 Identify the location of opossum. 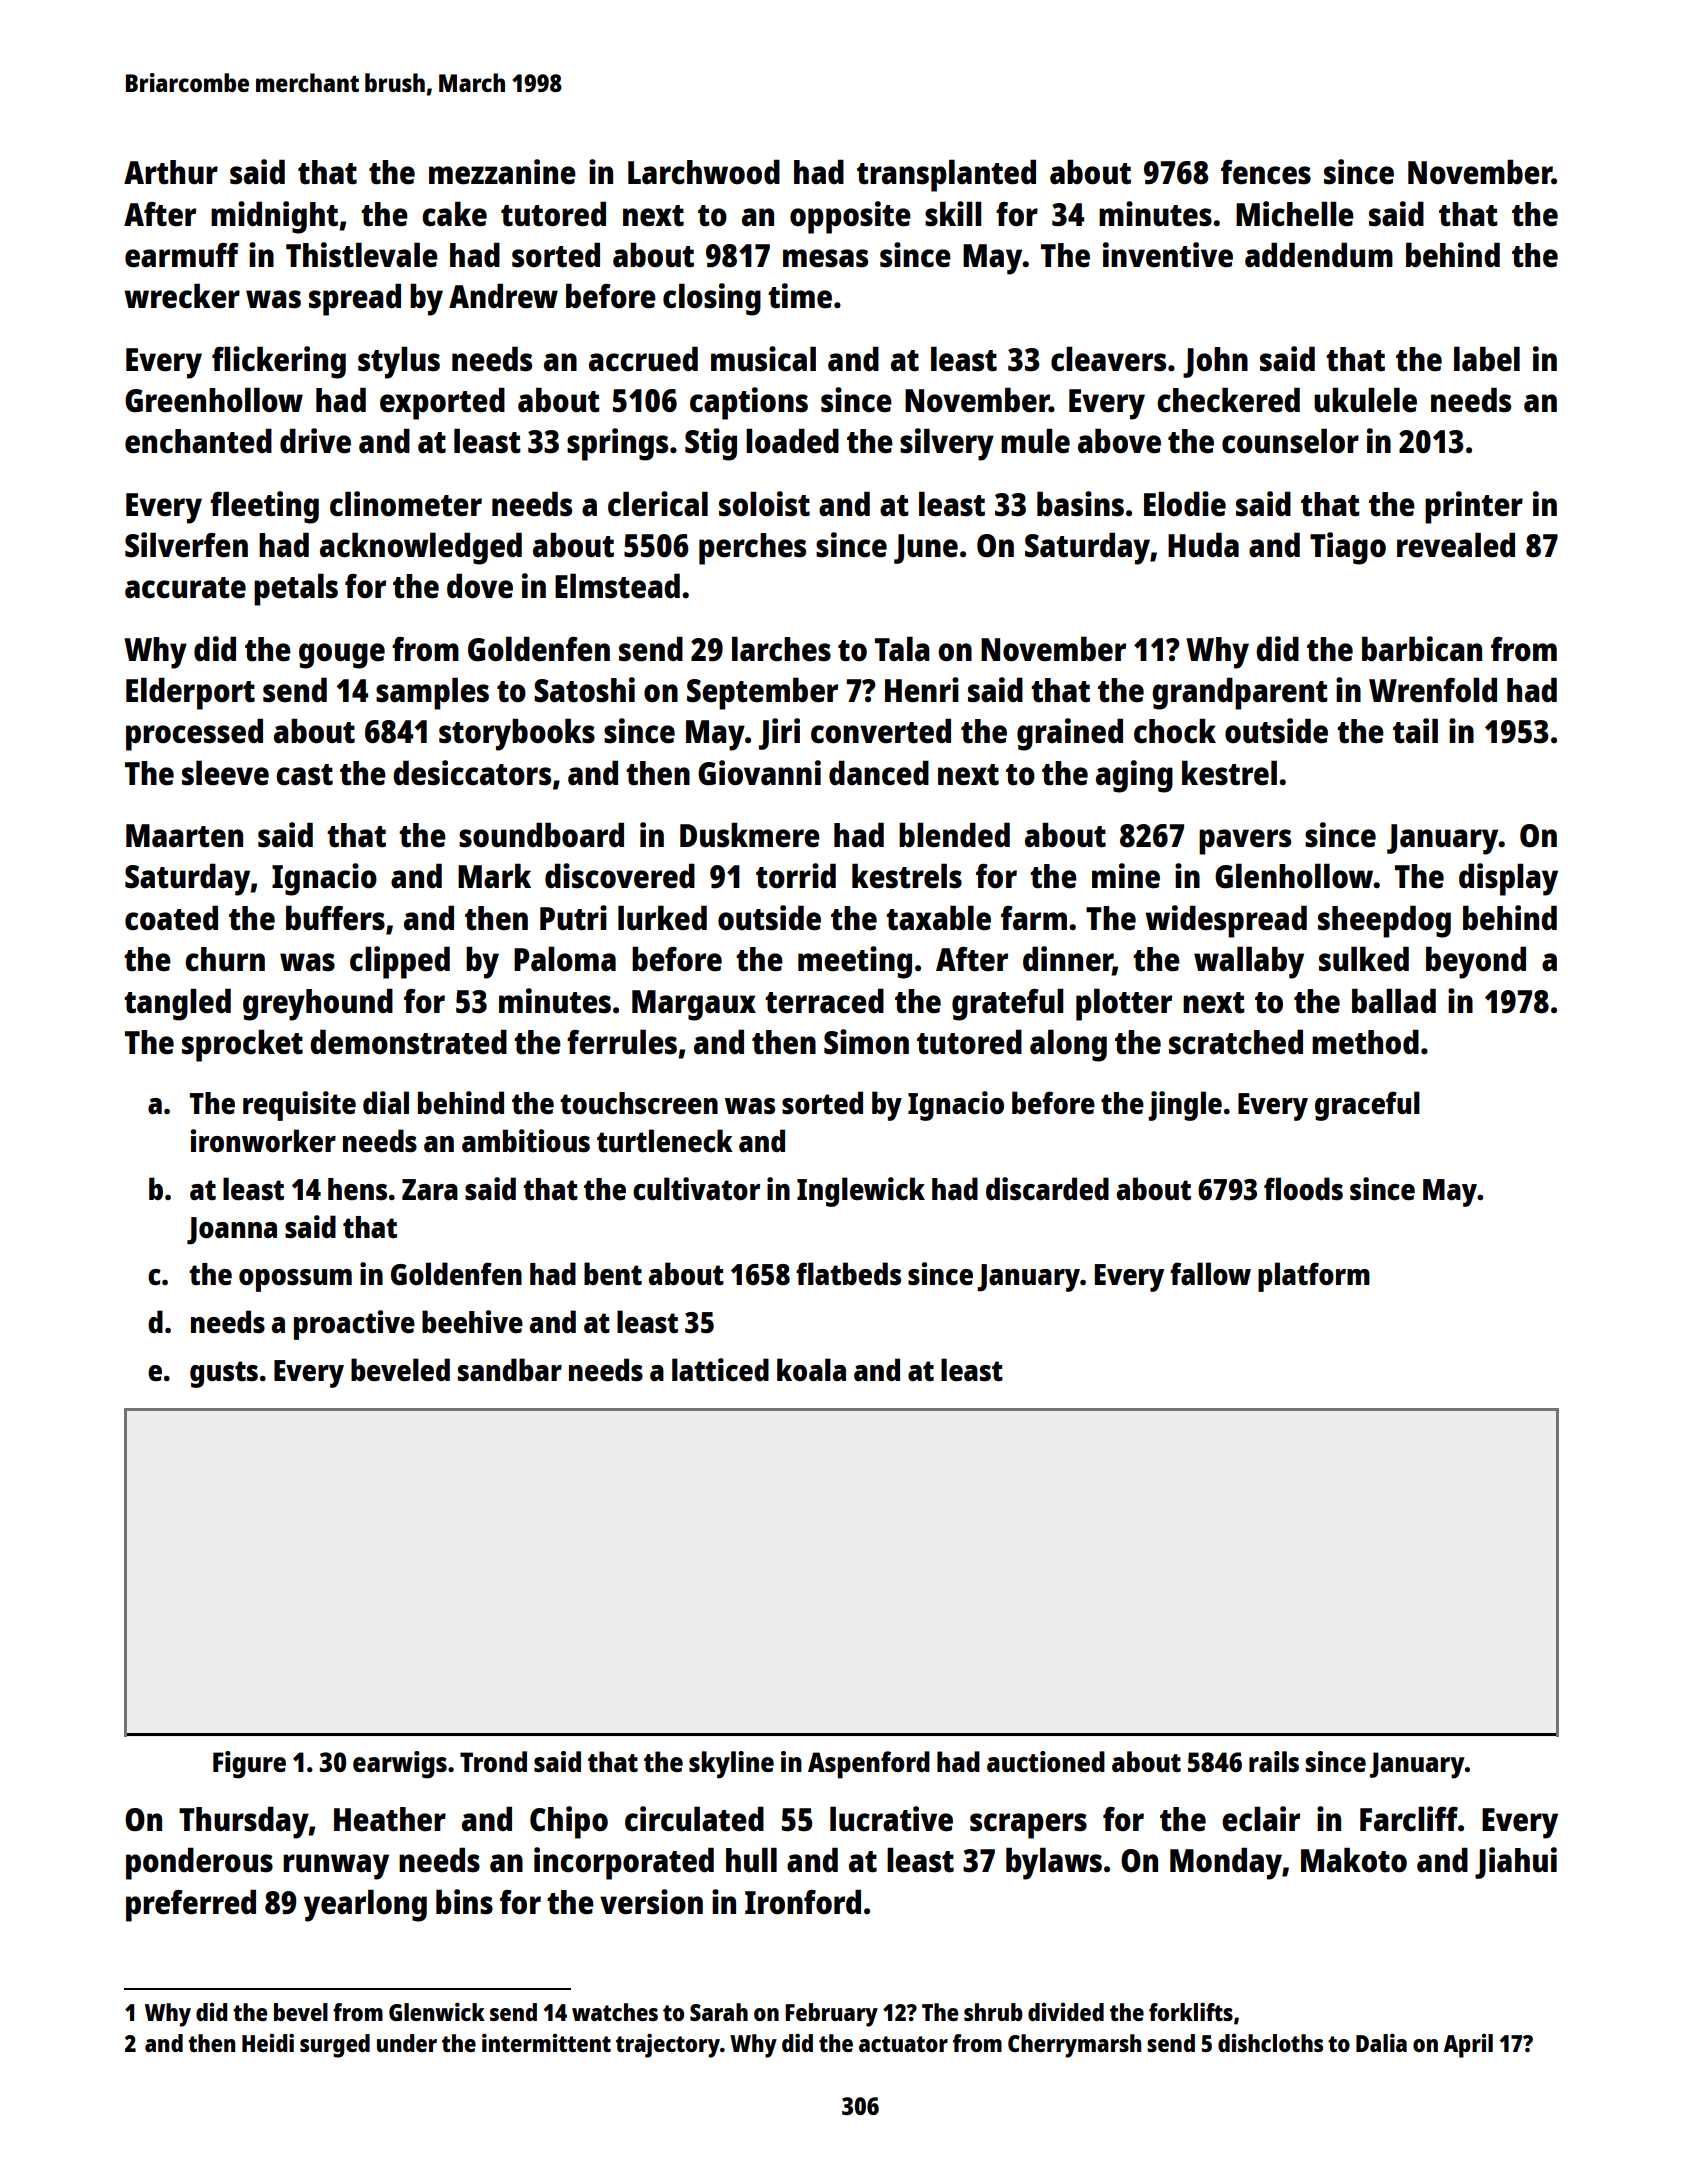
(295, 1280).
